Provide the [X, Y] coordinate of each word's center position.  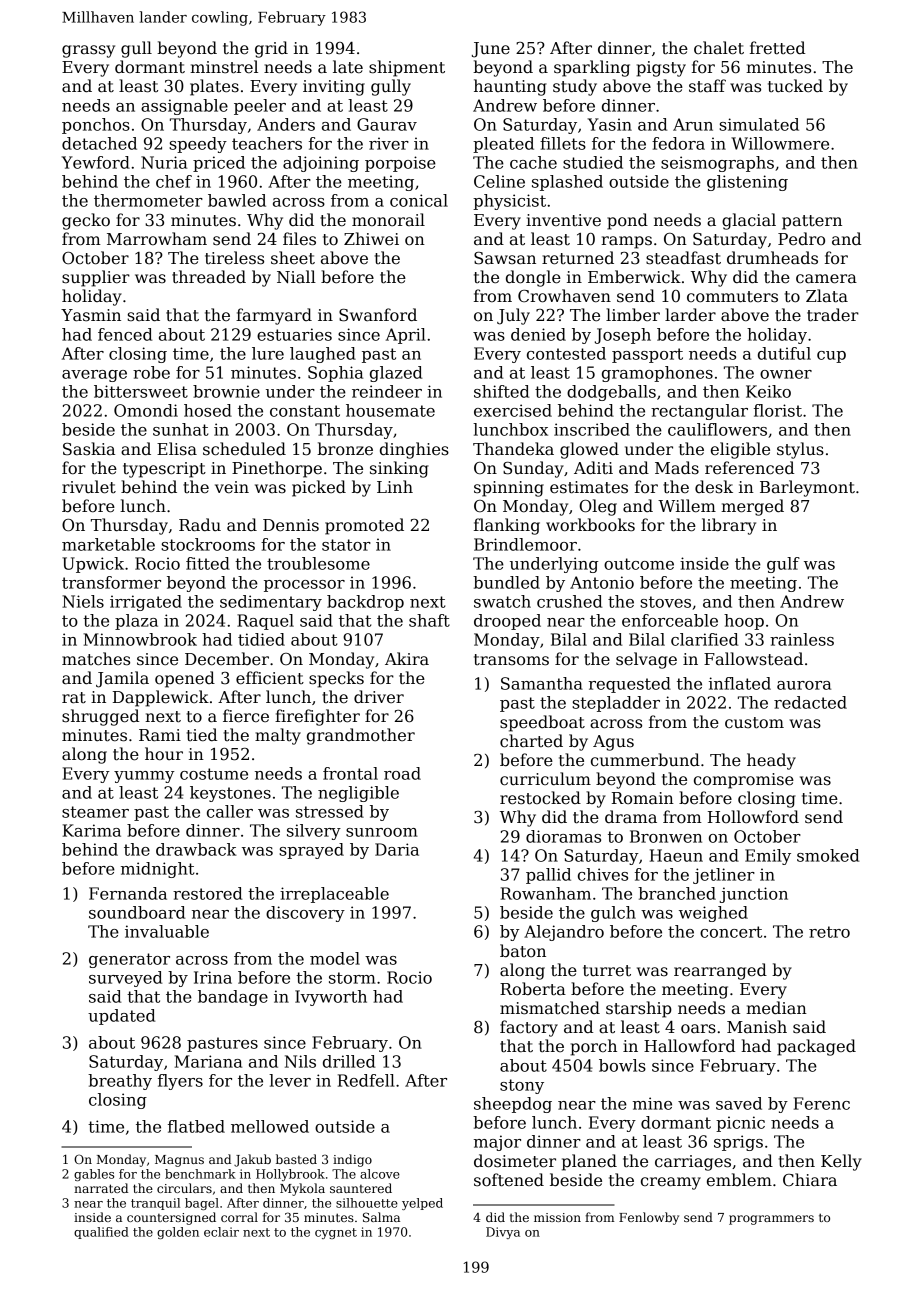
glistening [747, 183]
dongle [533, 278]
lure [268, 353]
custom [754, 723]
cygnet [336, 1233]
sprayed [311, 851]
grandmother [361, 736]
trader [833, 315]
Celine [499, 181]
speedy [198, 145]
